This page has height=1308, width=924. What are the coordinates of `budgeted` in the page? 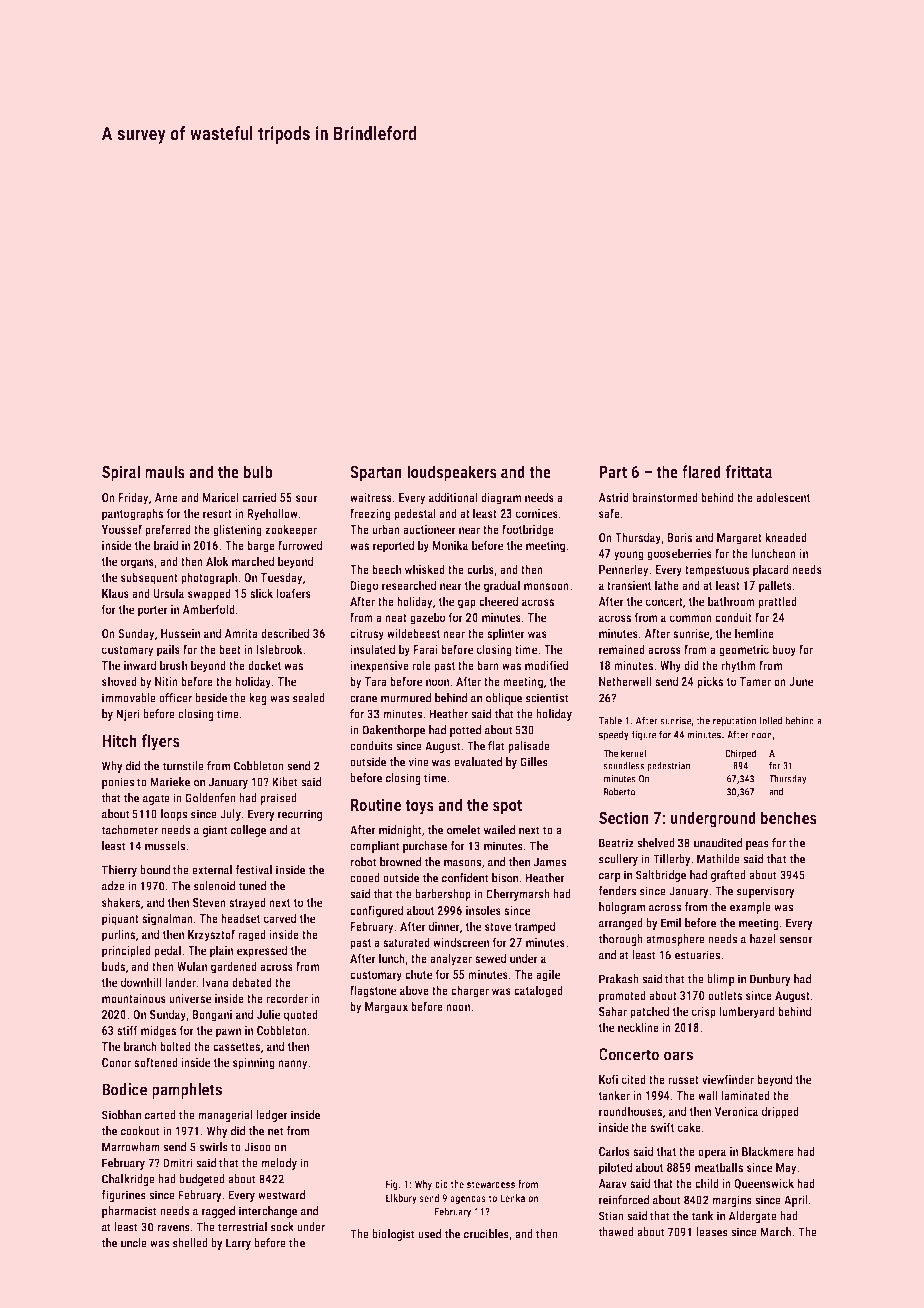 It's located at (202, 1180).
